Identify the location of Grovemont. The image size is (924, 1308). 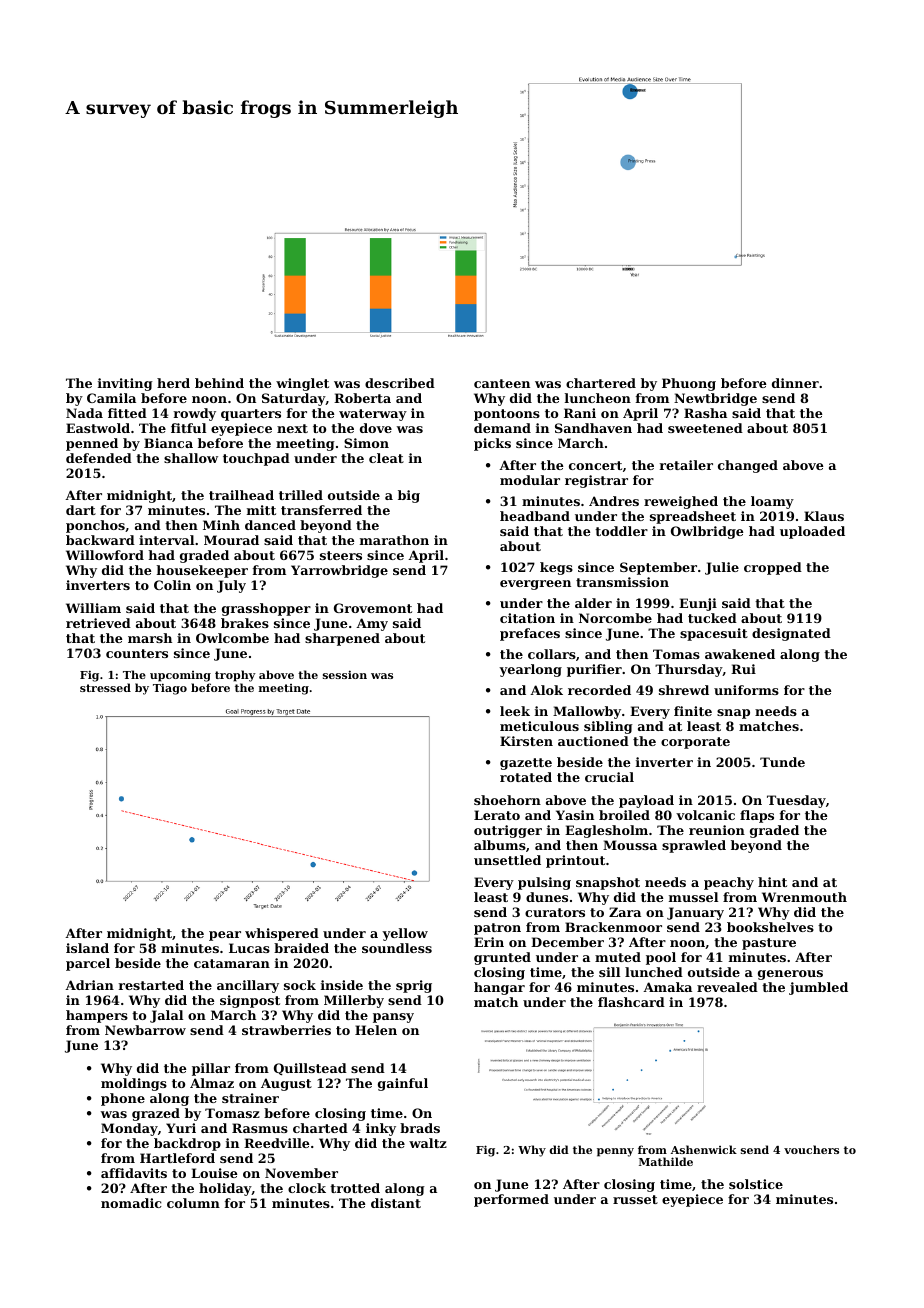
(373, 608).
